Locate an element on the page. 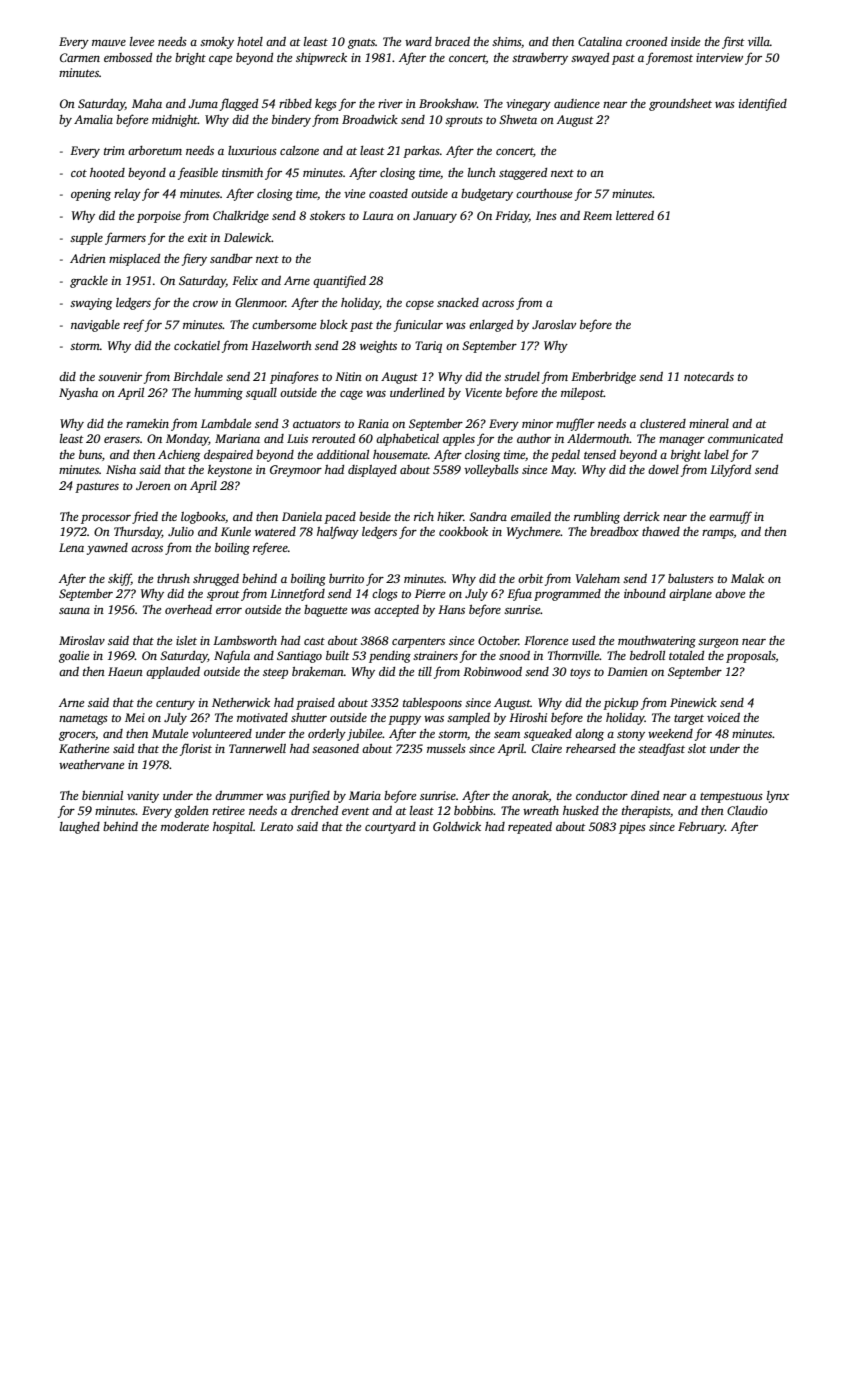 The image size is (849, 1400). levee is located at coordinates (142, 41).
